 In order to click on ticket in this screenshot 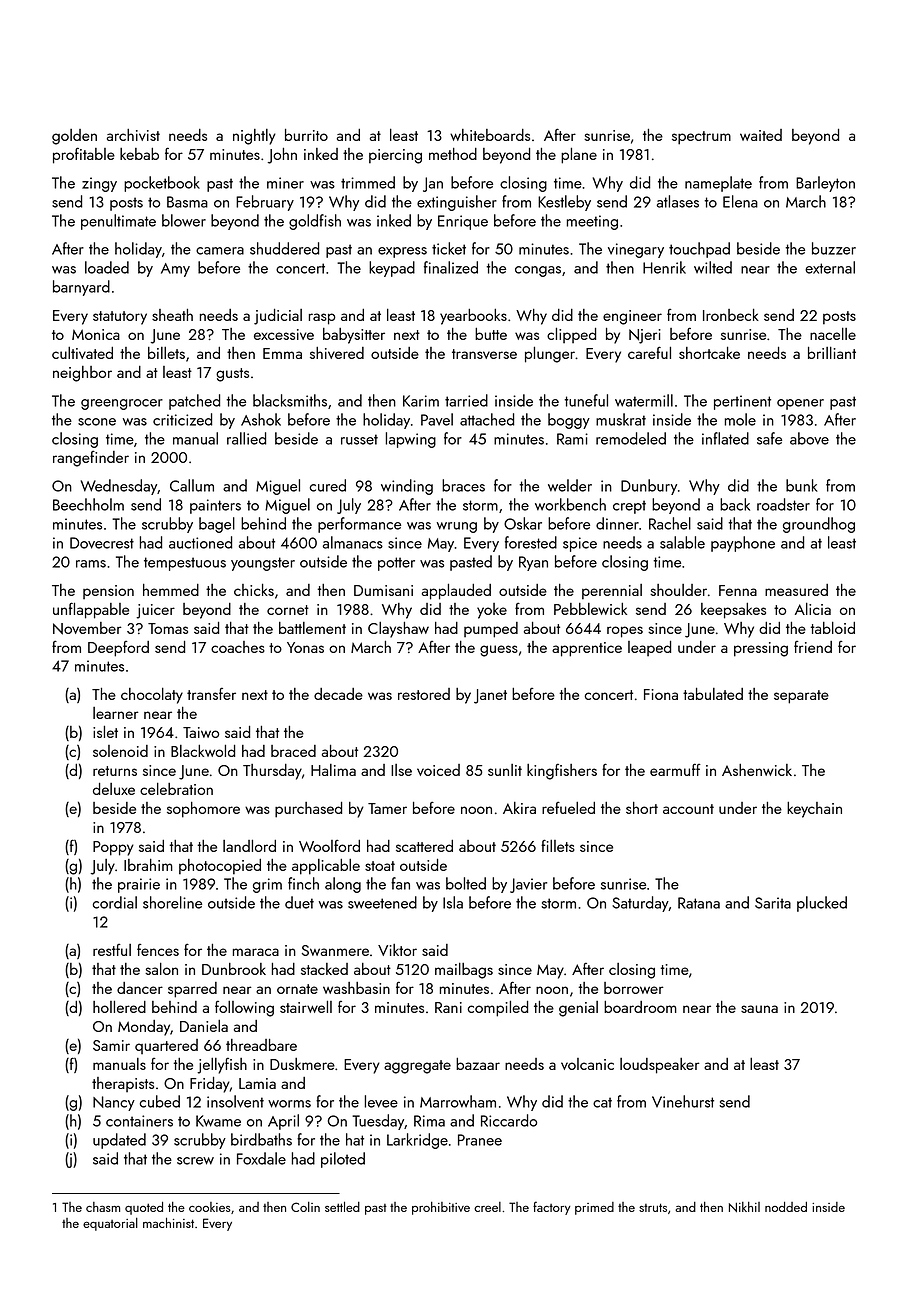, I will do `click(449, 248)`.
